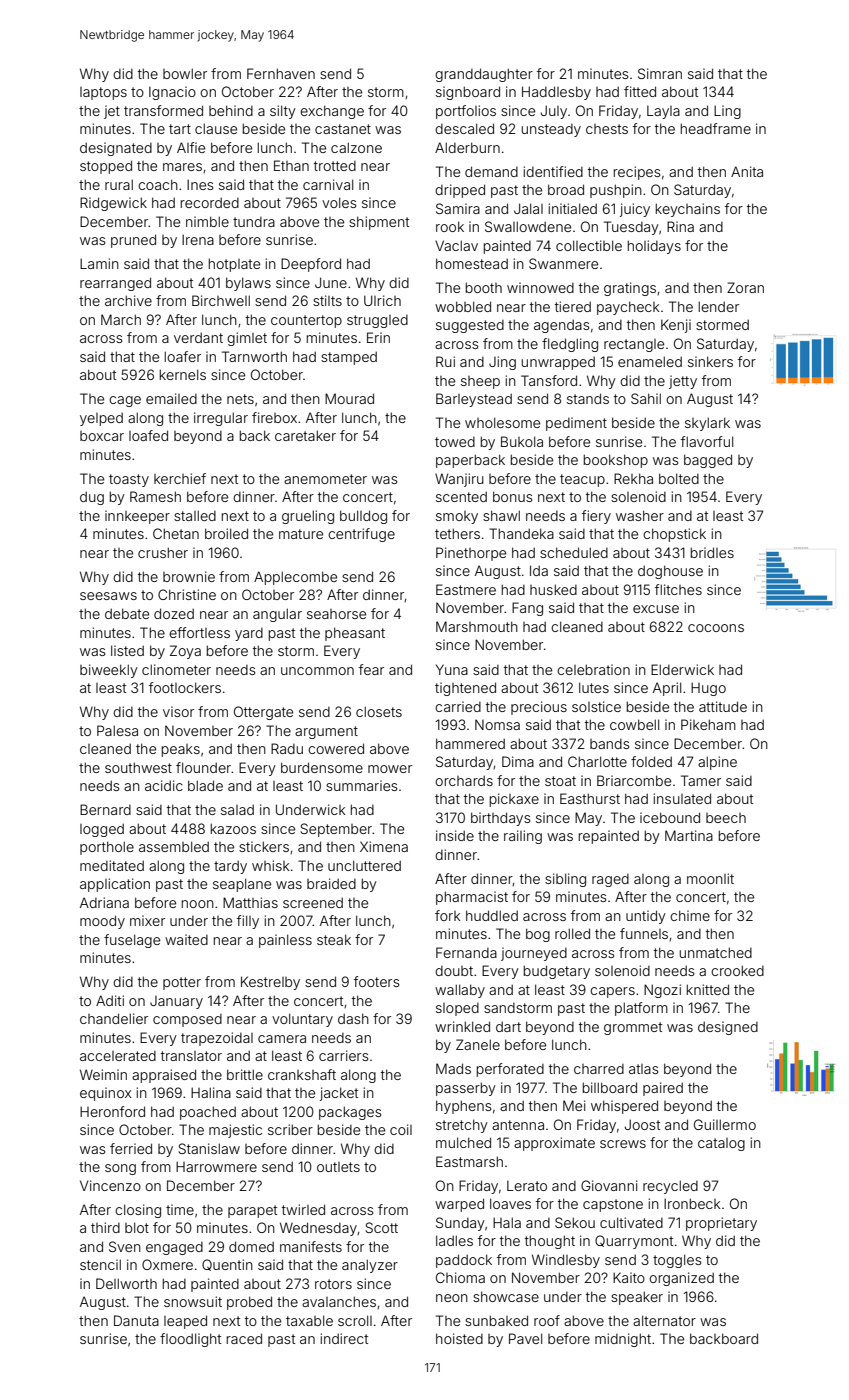 The height and width of the page is (1400, 849). Describe the element at coordinates (103, 1074) in the page. I see `Weimin` at that location.
